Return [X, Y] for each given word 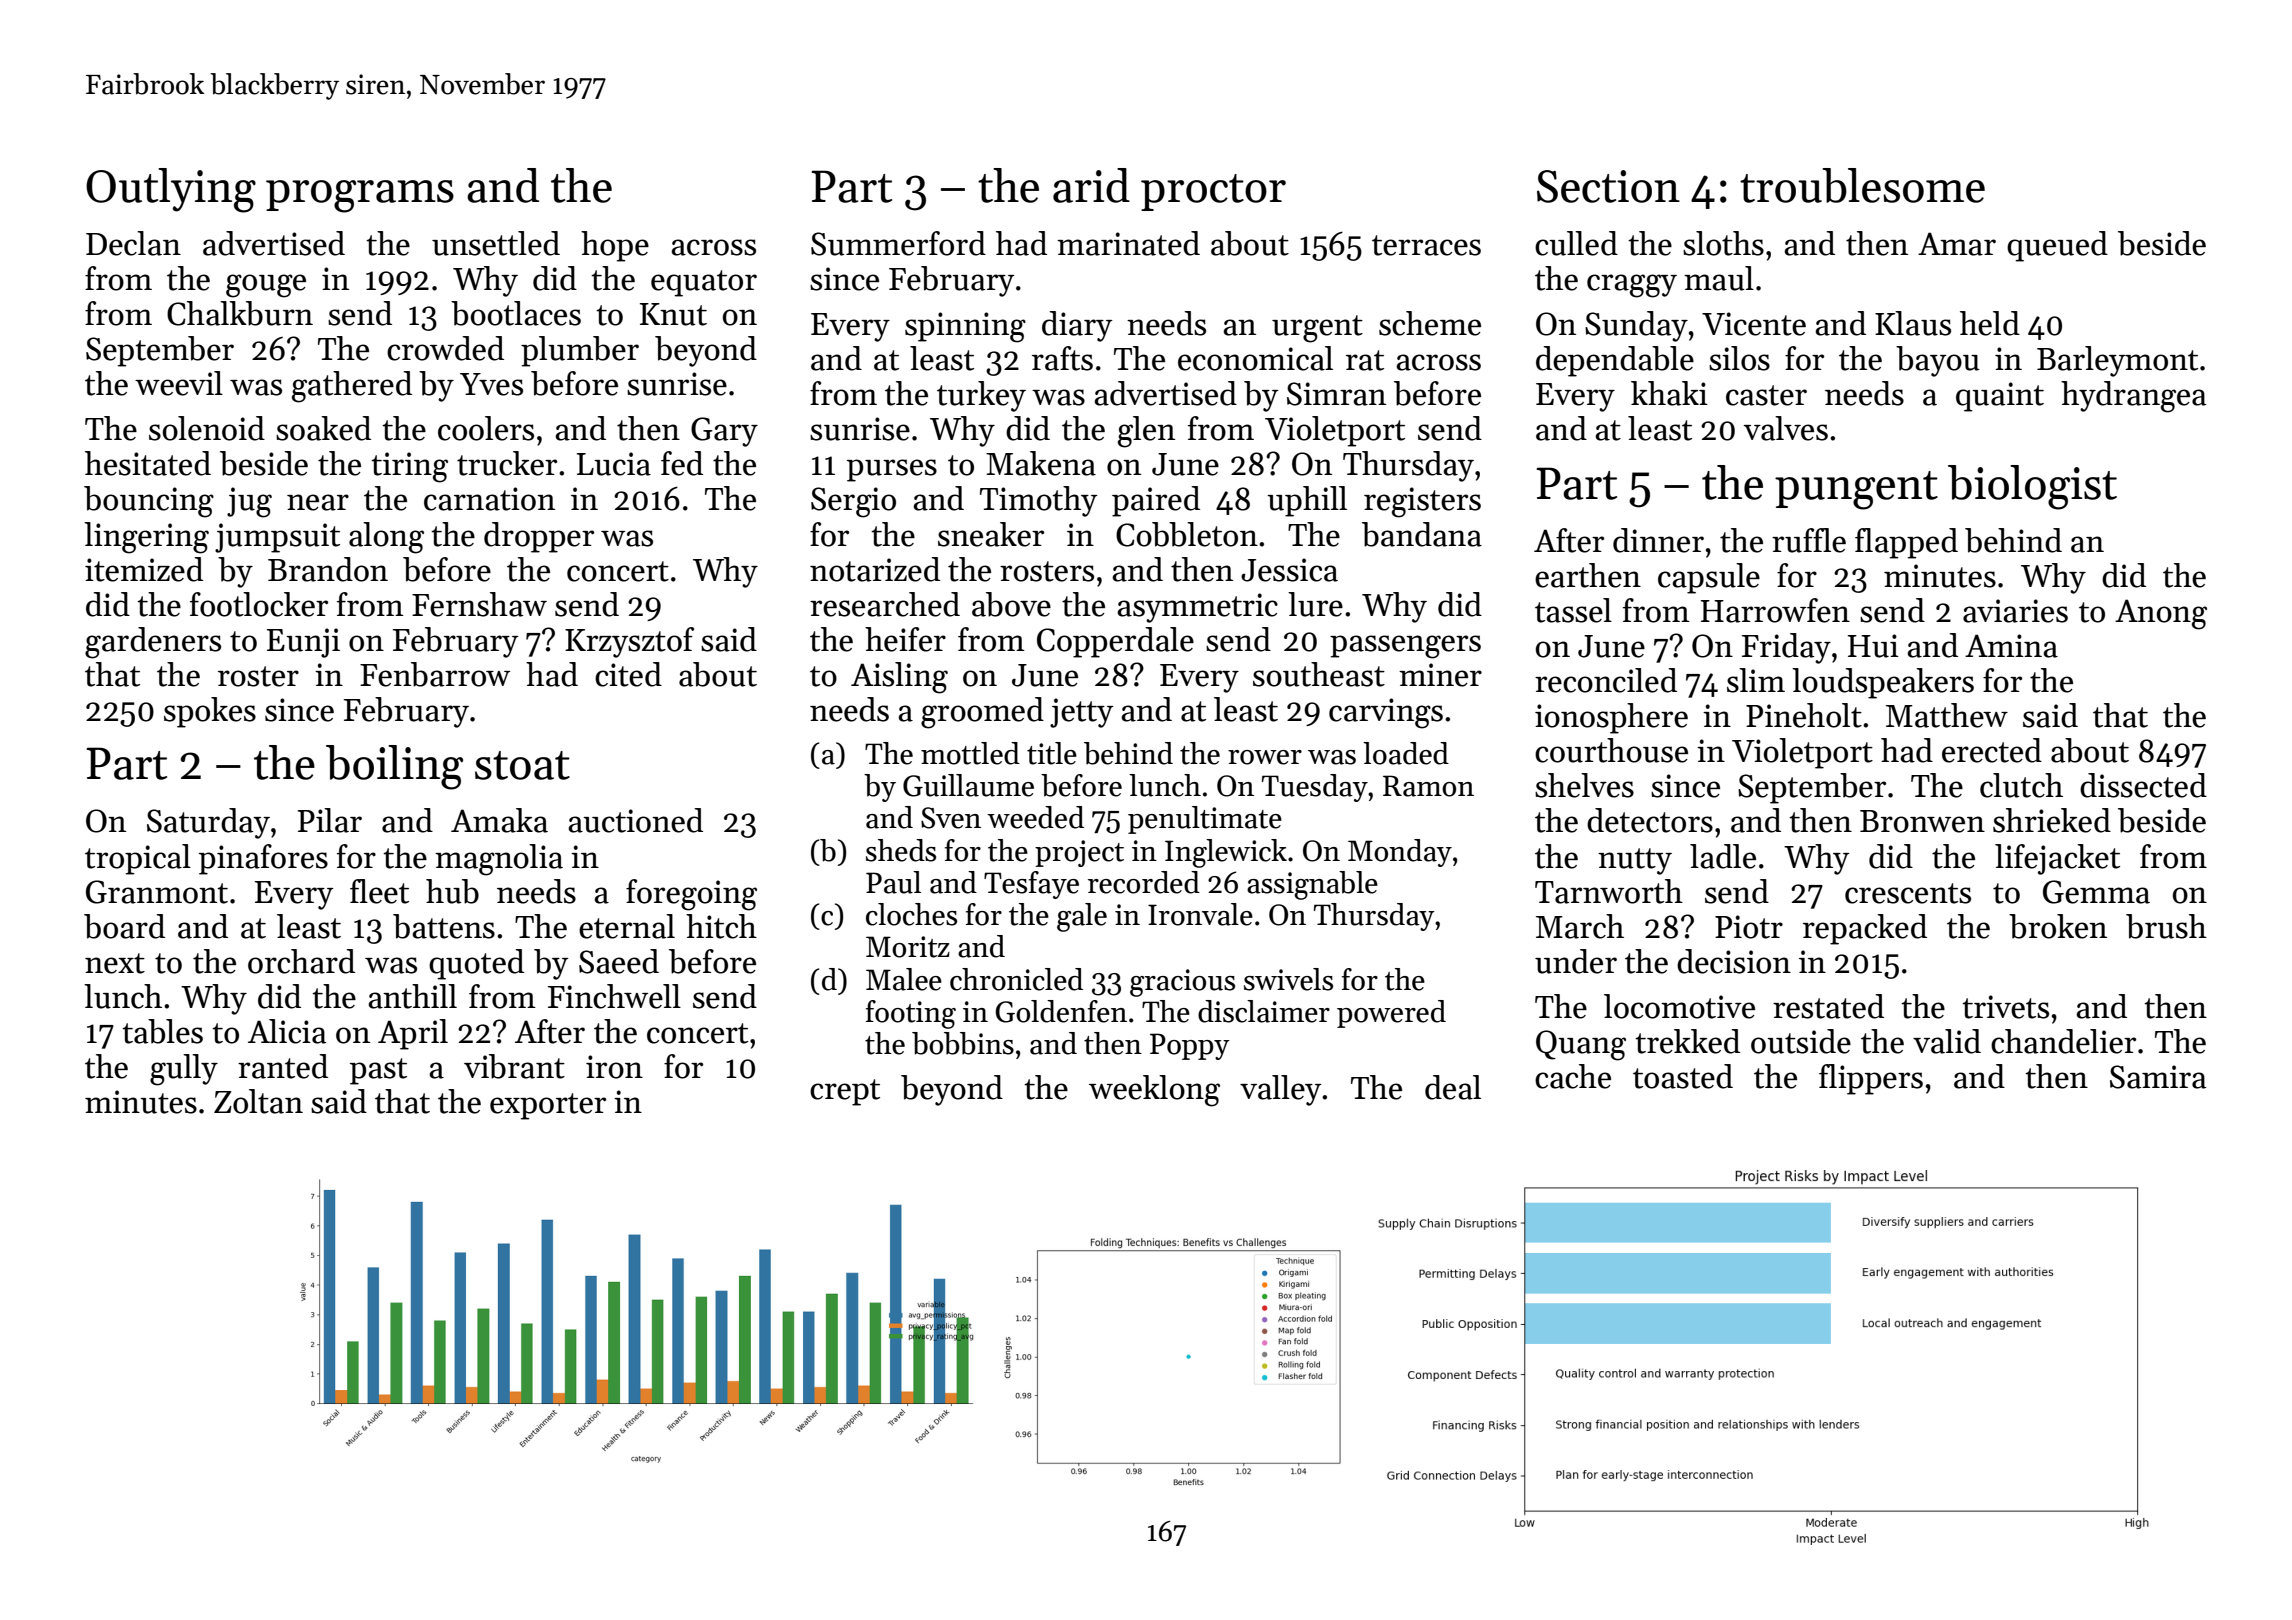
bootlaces [516, 313]
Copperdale [1115, 642]
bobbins [963, 1043]
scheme [1430, 323]
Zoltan [258, 1101]
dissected [2143, 785]
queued [2057, 246]
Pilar [330, 820]
